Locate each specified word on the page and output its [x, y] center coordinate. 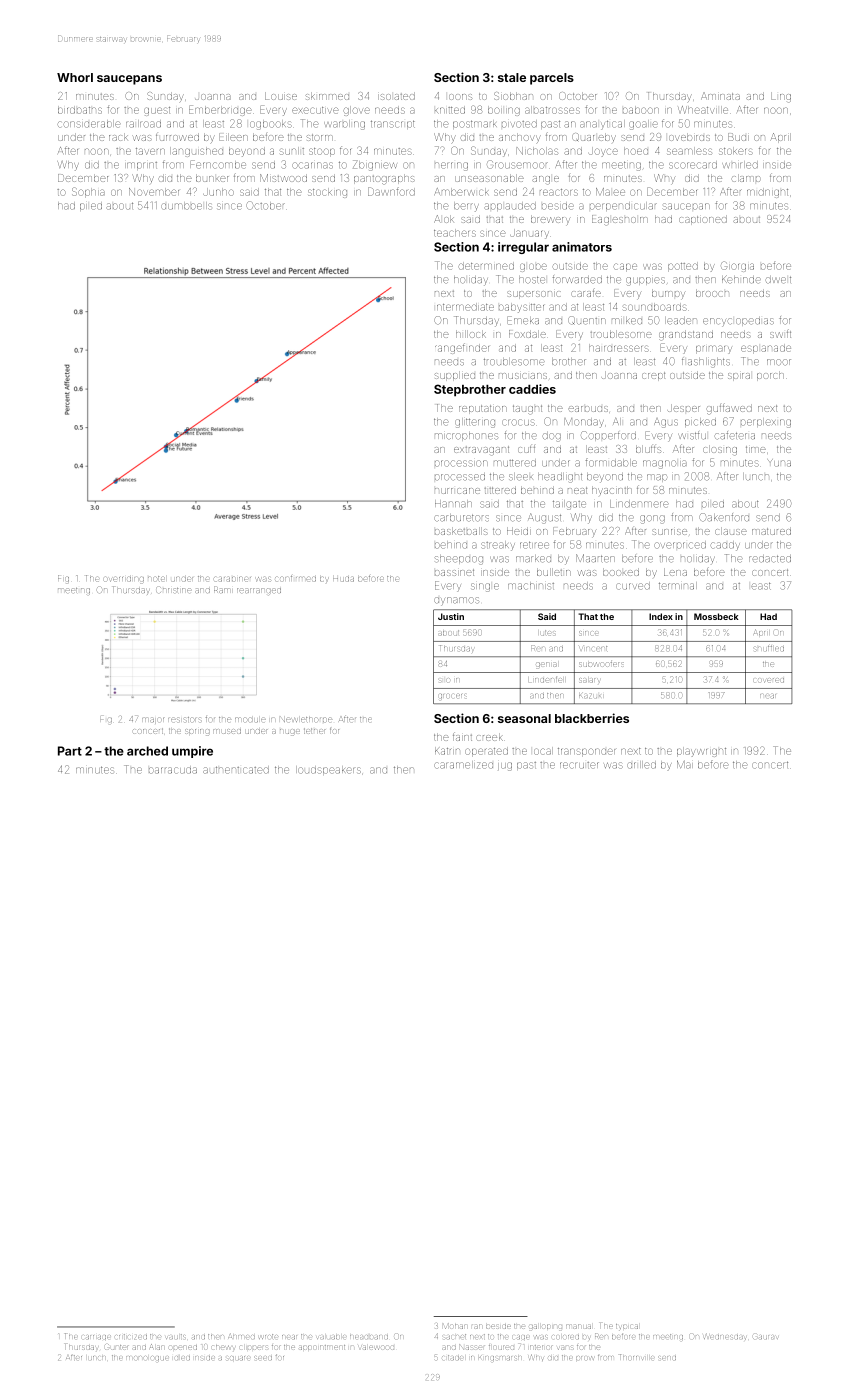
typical [627, 1326]
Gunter [116, 1347]
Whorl [75, 77]
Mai [685, 764]
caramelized [463, 765]
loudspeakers [328, 770]
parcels [552, 79]
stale [512, 77]
